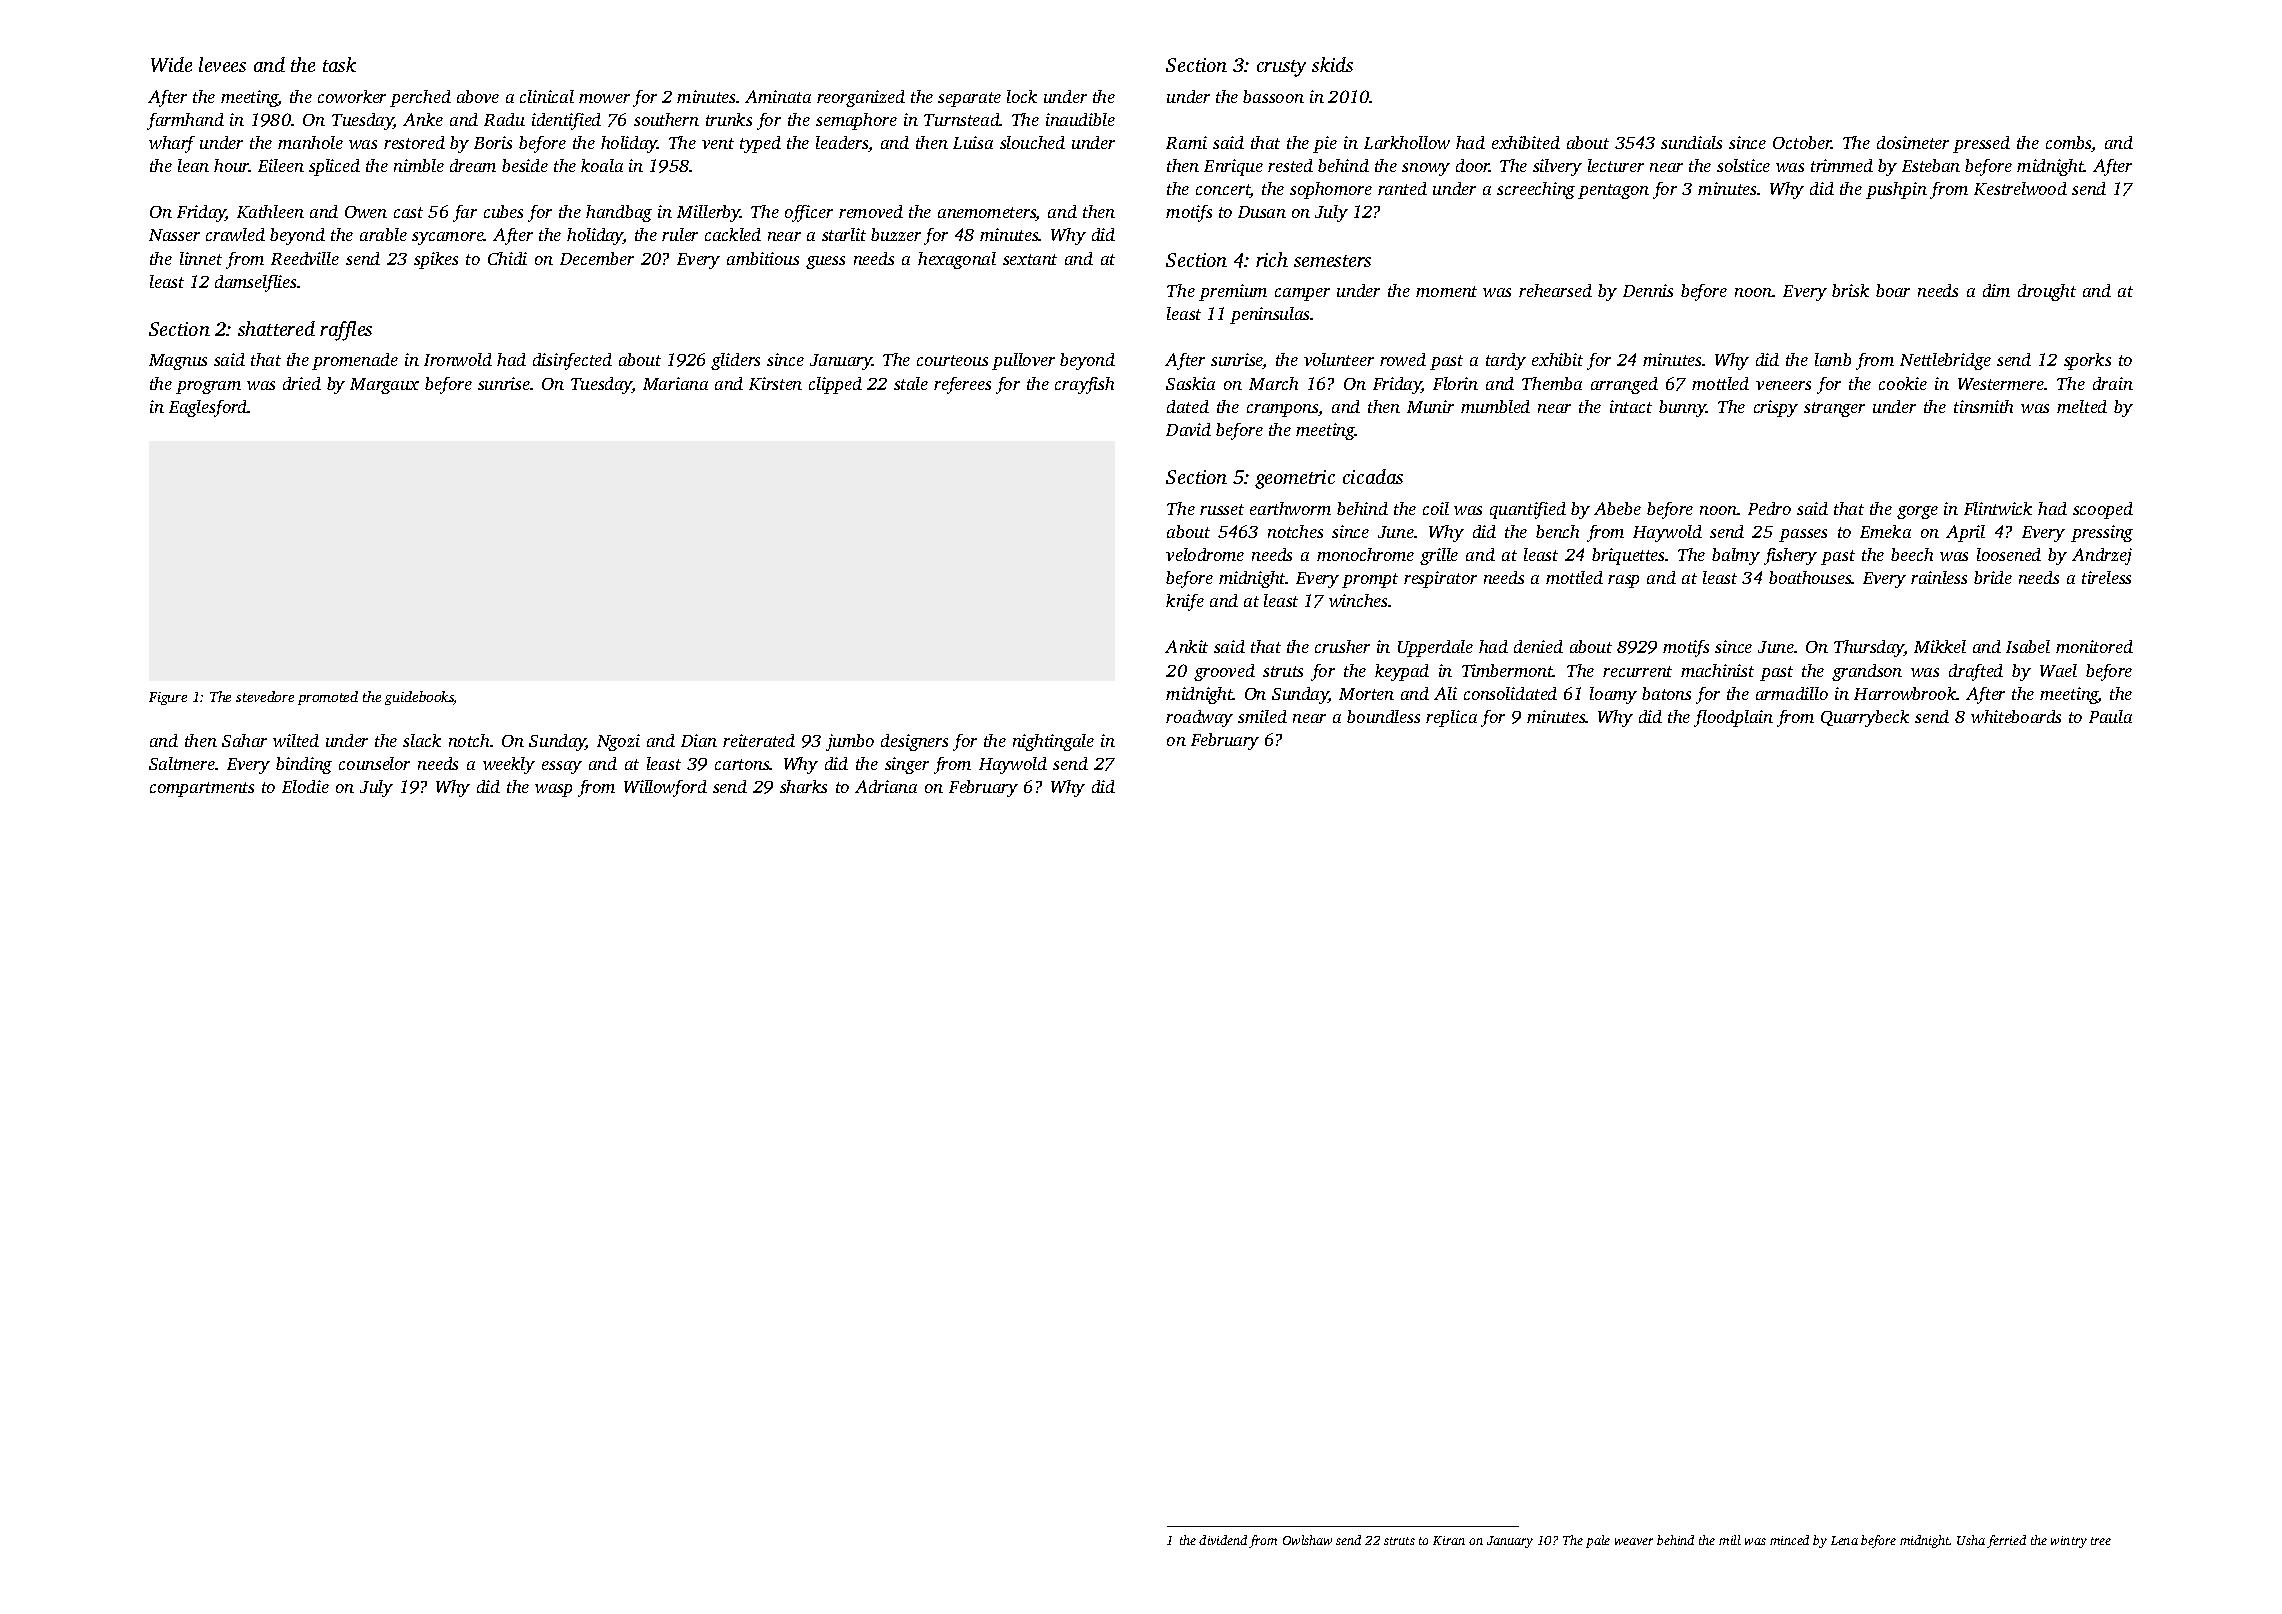 Image resolution: width=2282 pixels, height=1614 pixels. Describe the element at coordinates (202, 789) in the screenshot. I see `compartments` at that location.
